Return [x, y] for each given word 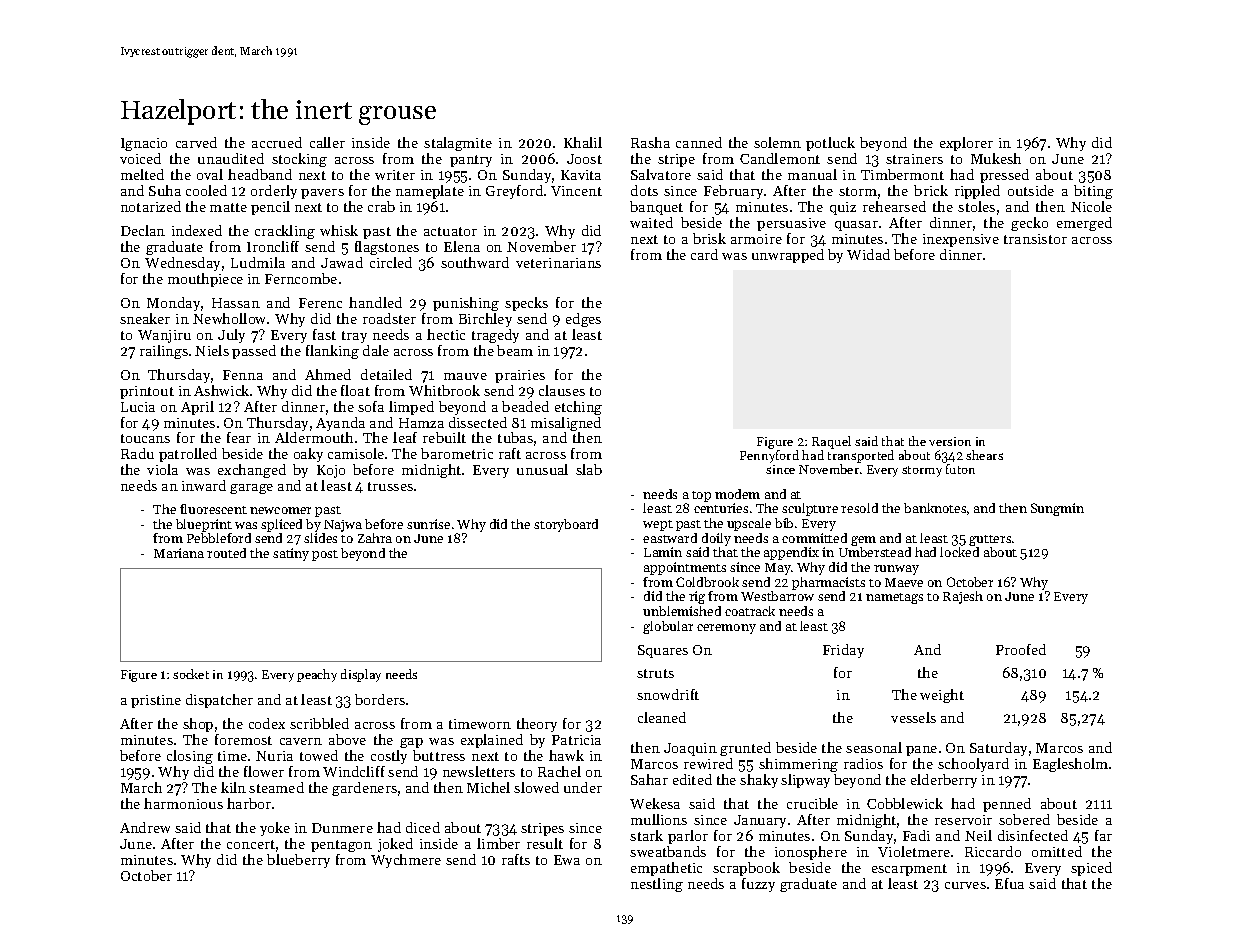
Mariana [179, 553]
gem [863, 541]
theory [537, 725]
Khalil [583, 142]
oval [210, 174]
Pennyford [769, 456]
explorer [966, 144]
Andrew [145, 827]
